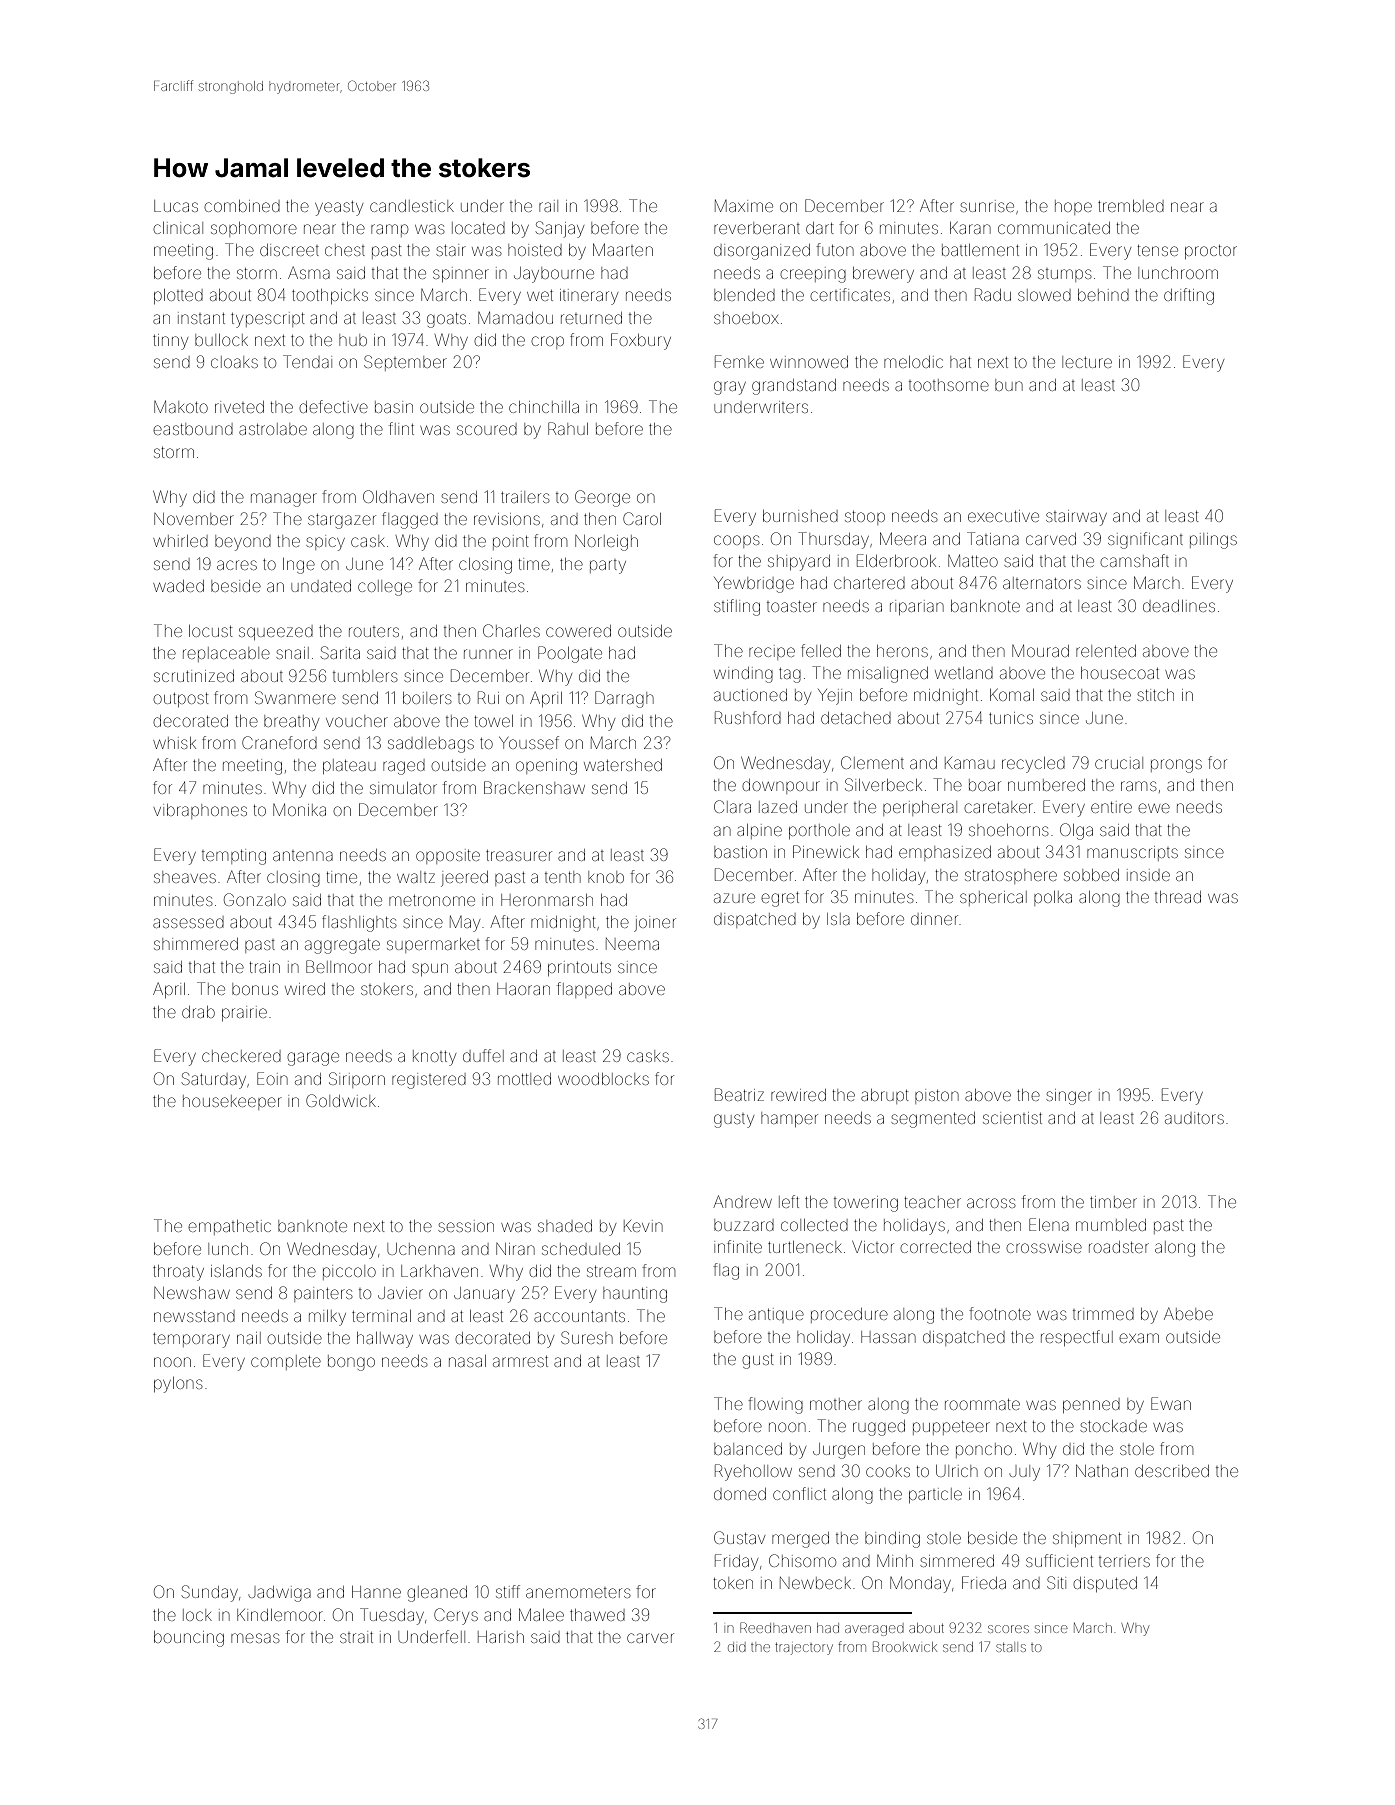  I want to click on futon, so click(835, 249).
